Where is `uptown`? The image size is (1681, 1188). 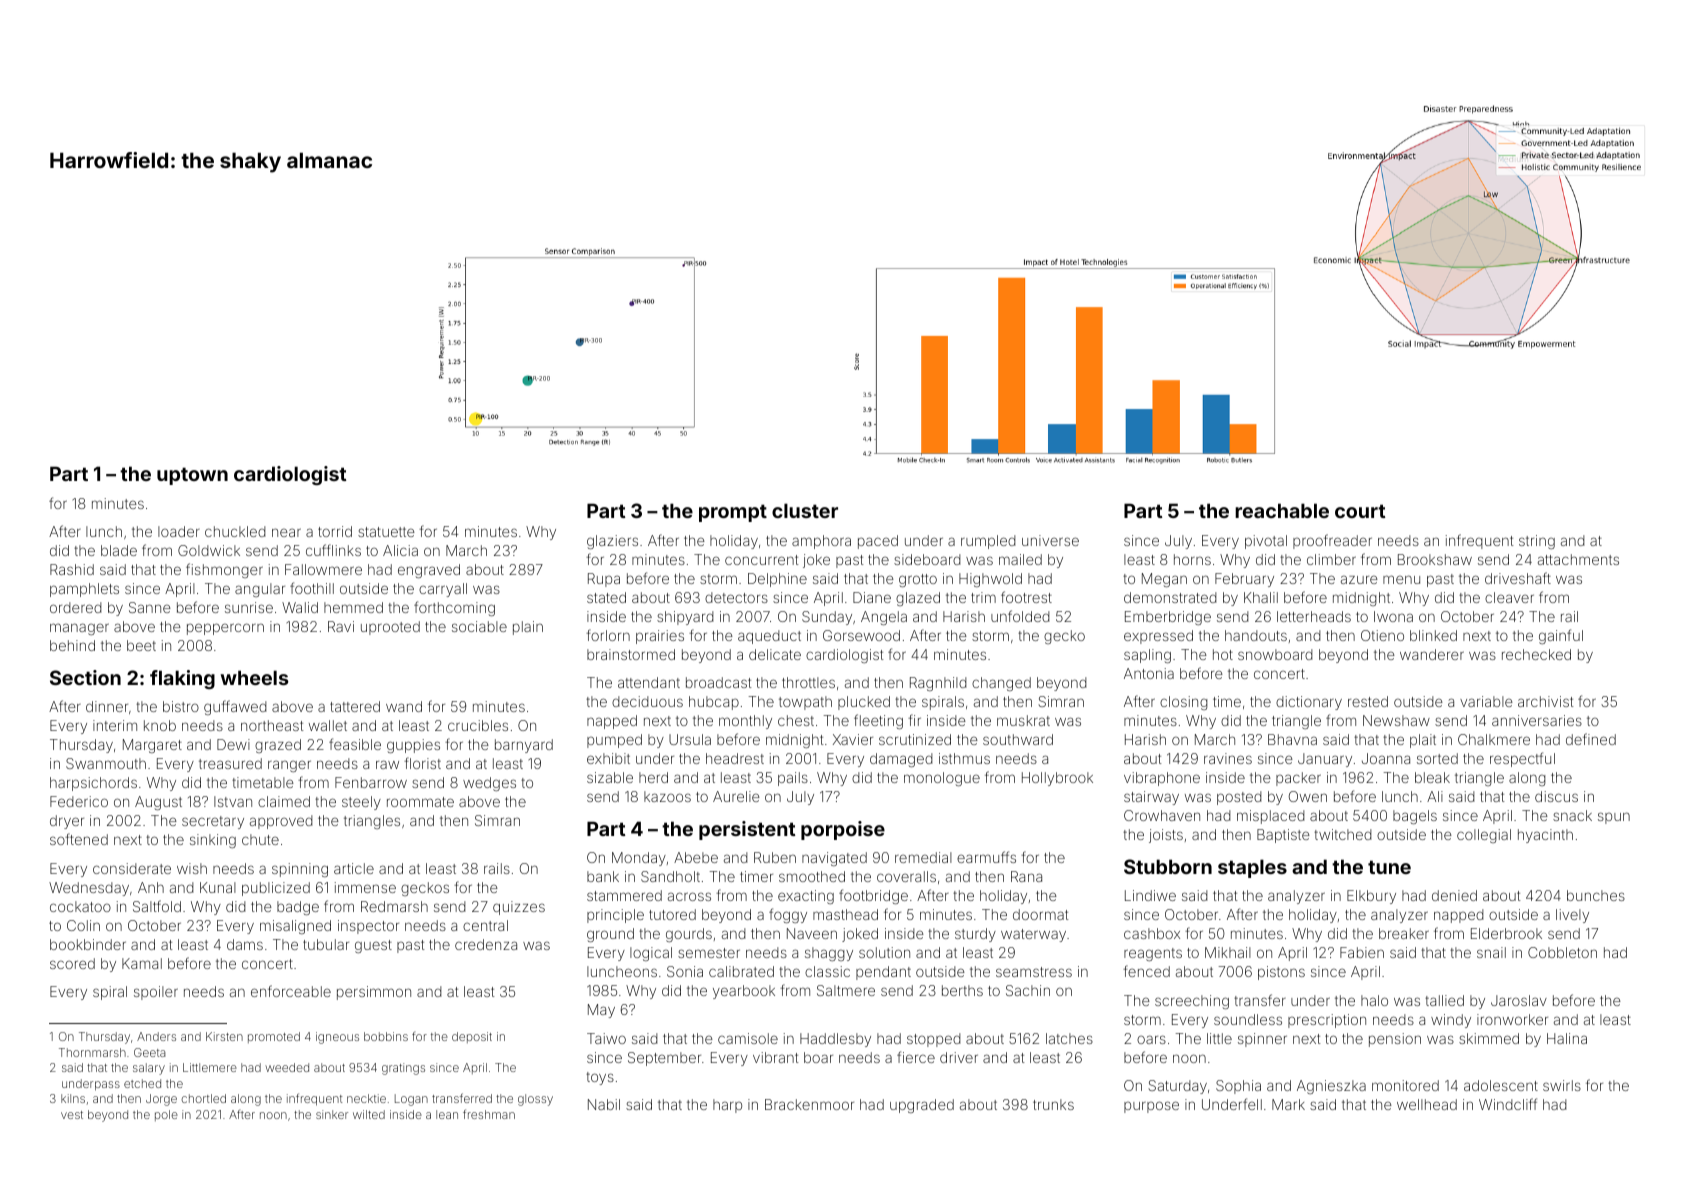
uptown is located at coordinates (192, 476).
